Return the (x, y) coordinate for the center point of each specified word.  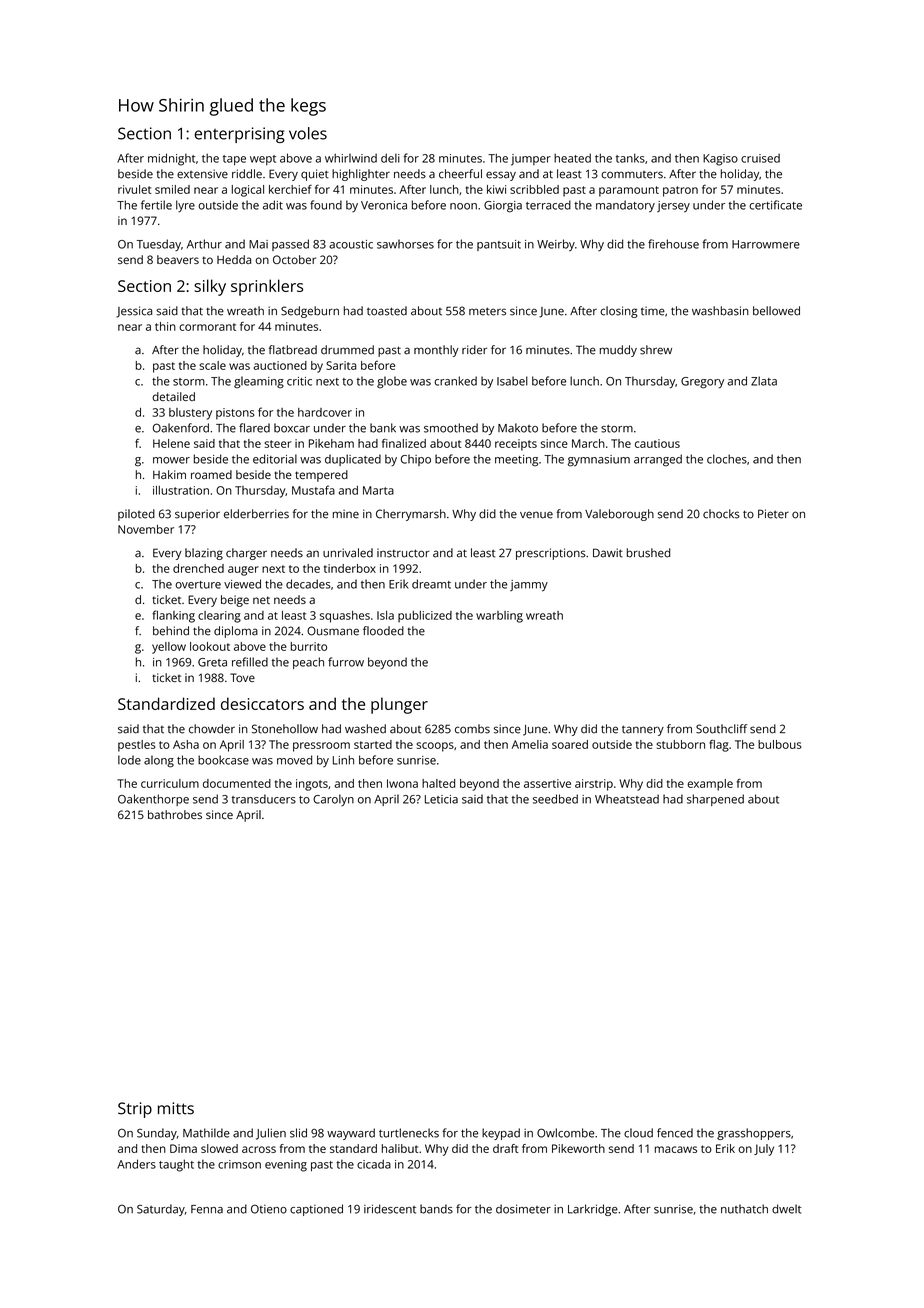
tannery (643, 730)
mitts (176, 1108)
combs (472, 729)
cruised (760, 158)
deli (390, 158)
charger (246, 554)
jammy (529, 586)
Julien (271, 1134)
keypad (501, 1134)
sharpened (715, 800)
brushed (648, 553)
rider (474, 350)
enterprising (240, 135)
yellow (169, 648)
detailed (173, 396)
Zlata (764, 381)
